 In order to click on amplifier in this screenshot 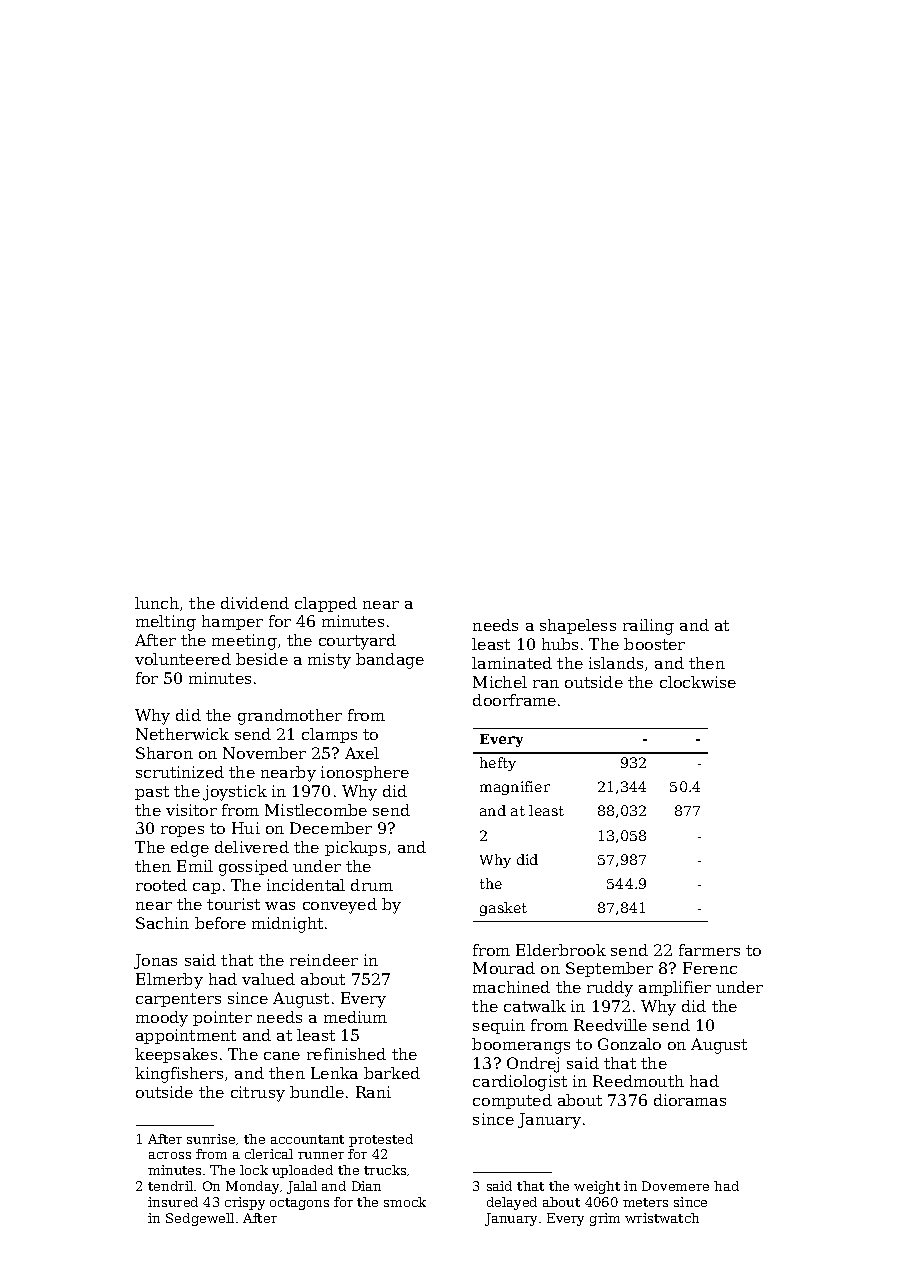, I will do `click(675, 988)`.
